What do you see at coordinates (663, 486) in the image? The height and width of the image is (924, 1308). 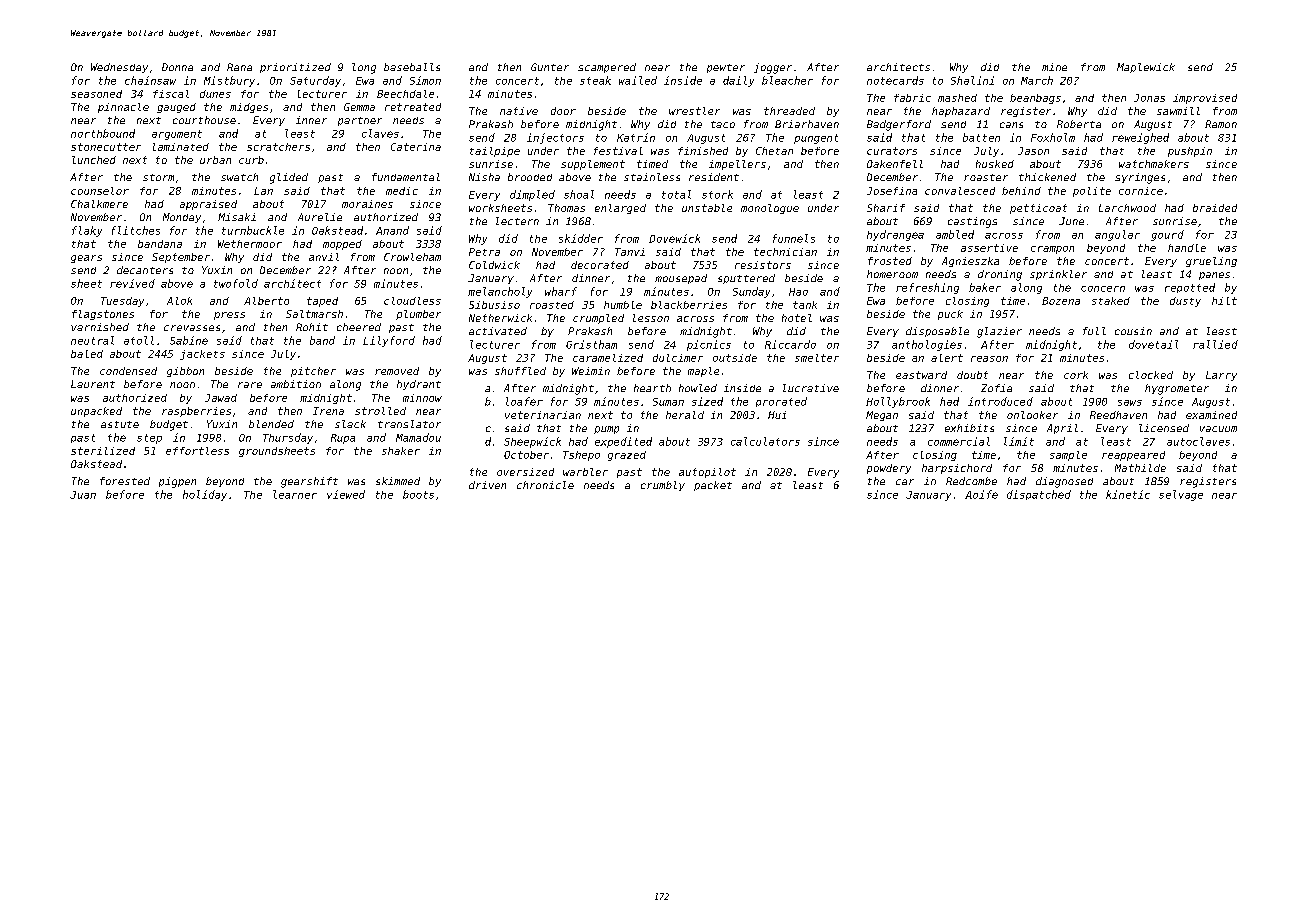 I see `crumbly` at bounding box center [663, 486].
